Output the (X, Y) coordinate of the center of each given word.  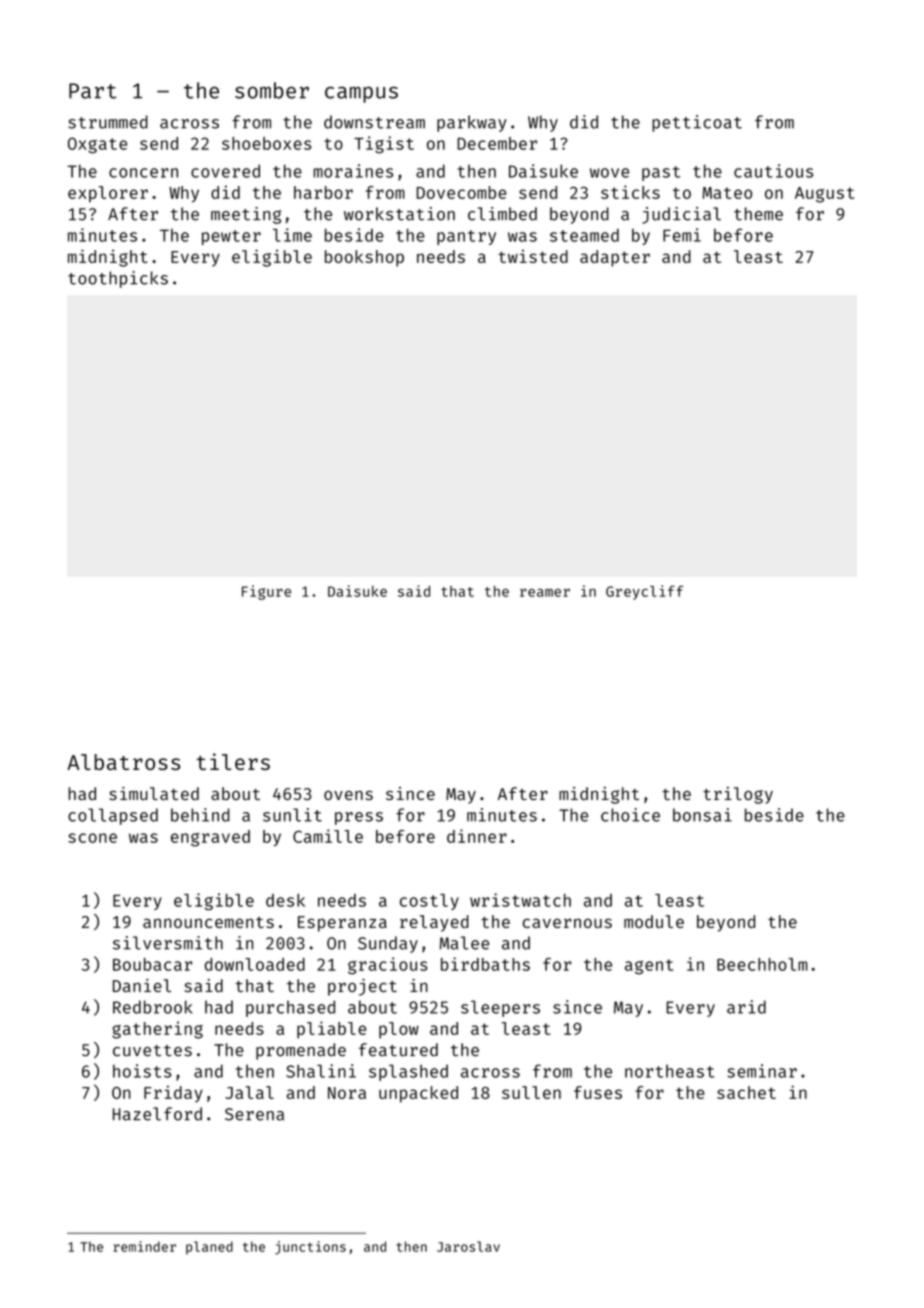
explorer (108, 194)
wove (609, 173)
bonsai (702, 815)
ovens (348, 795)
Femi (682, 235)
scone (92, 838)
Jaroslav (468, 1246)
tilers (233, 761)
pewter (231, 237)
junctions (310, 1248)
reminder (145, 1246)
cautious (773, 171)
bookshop (364, 258)
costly (429, 902)
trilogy (738, 795)
